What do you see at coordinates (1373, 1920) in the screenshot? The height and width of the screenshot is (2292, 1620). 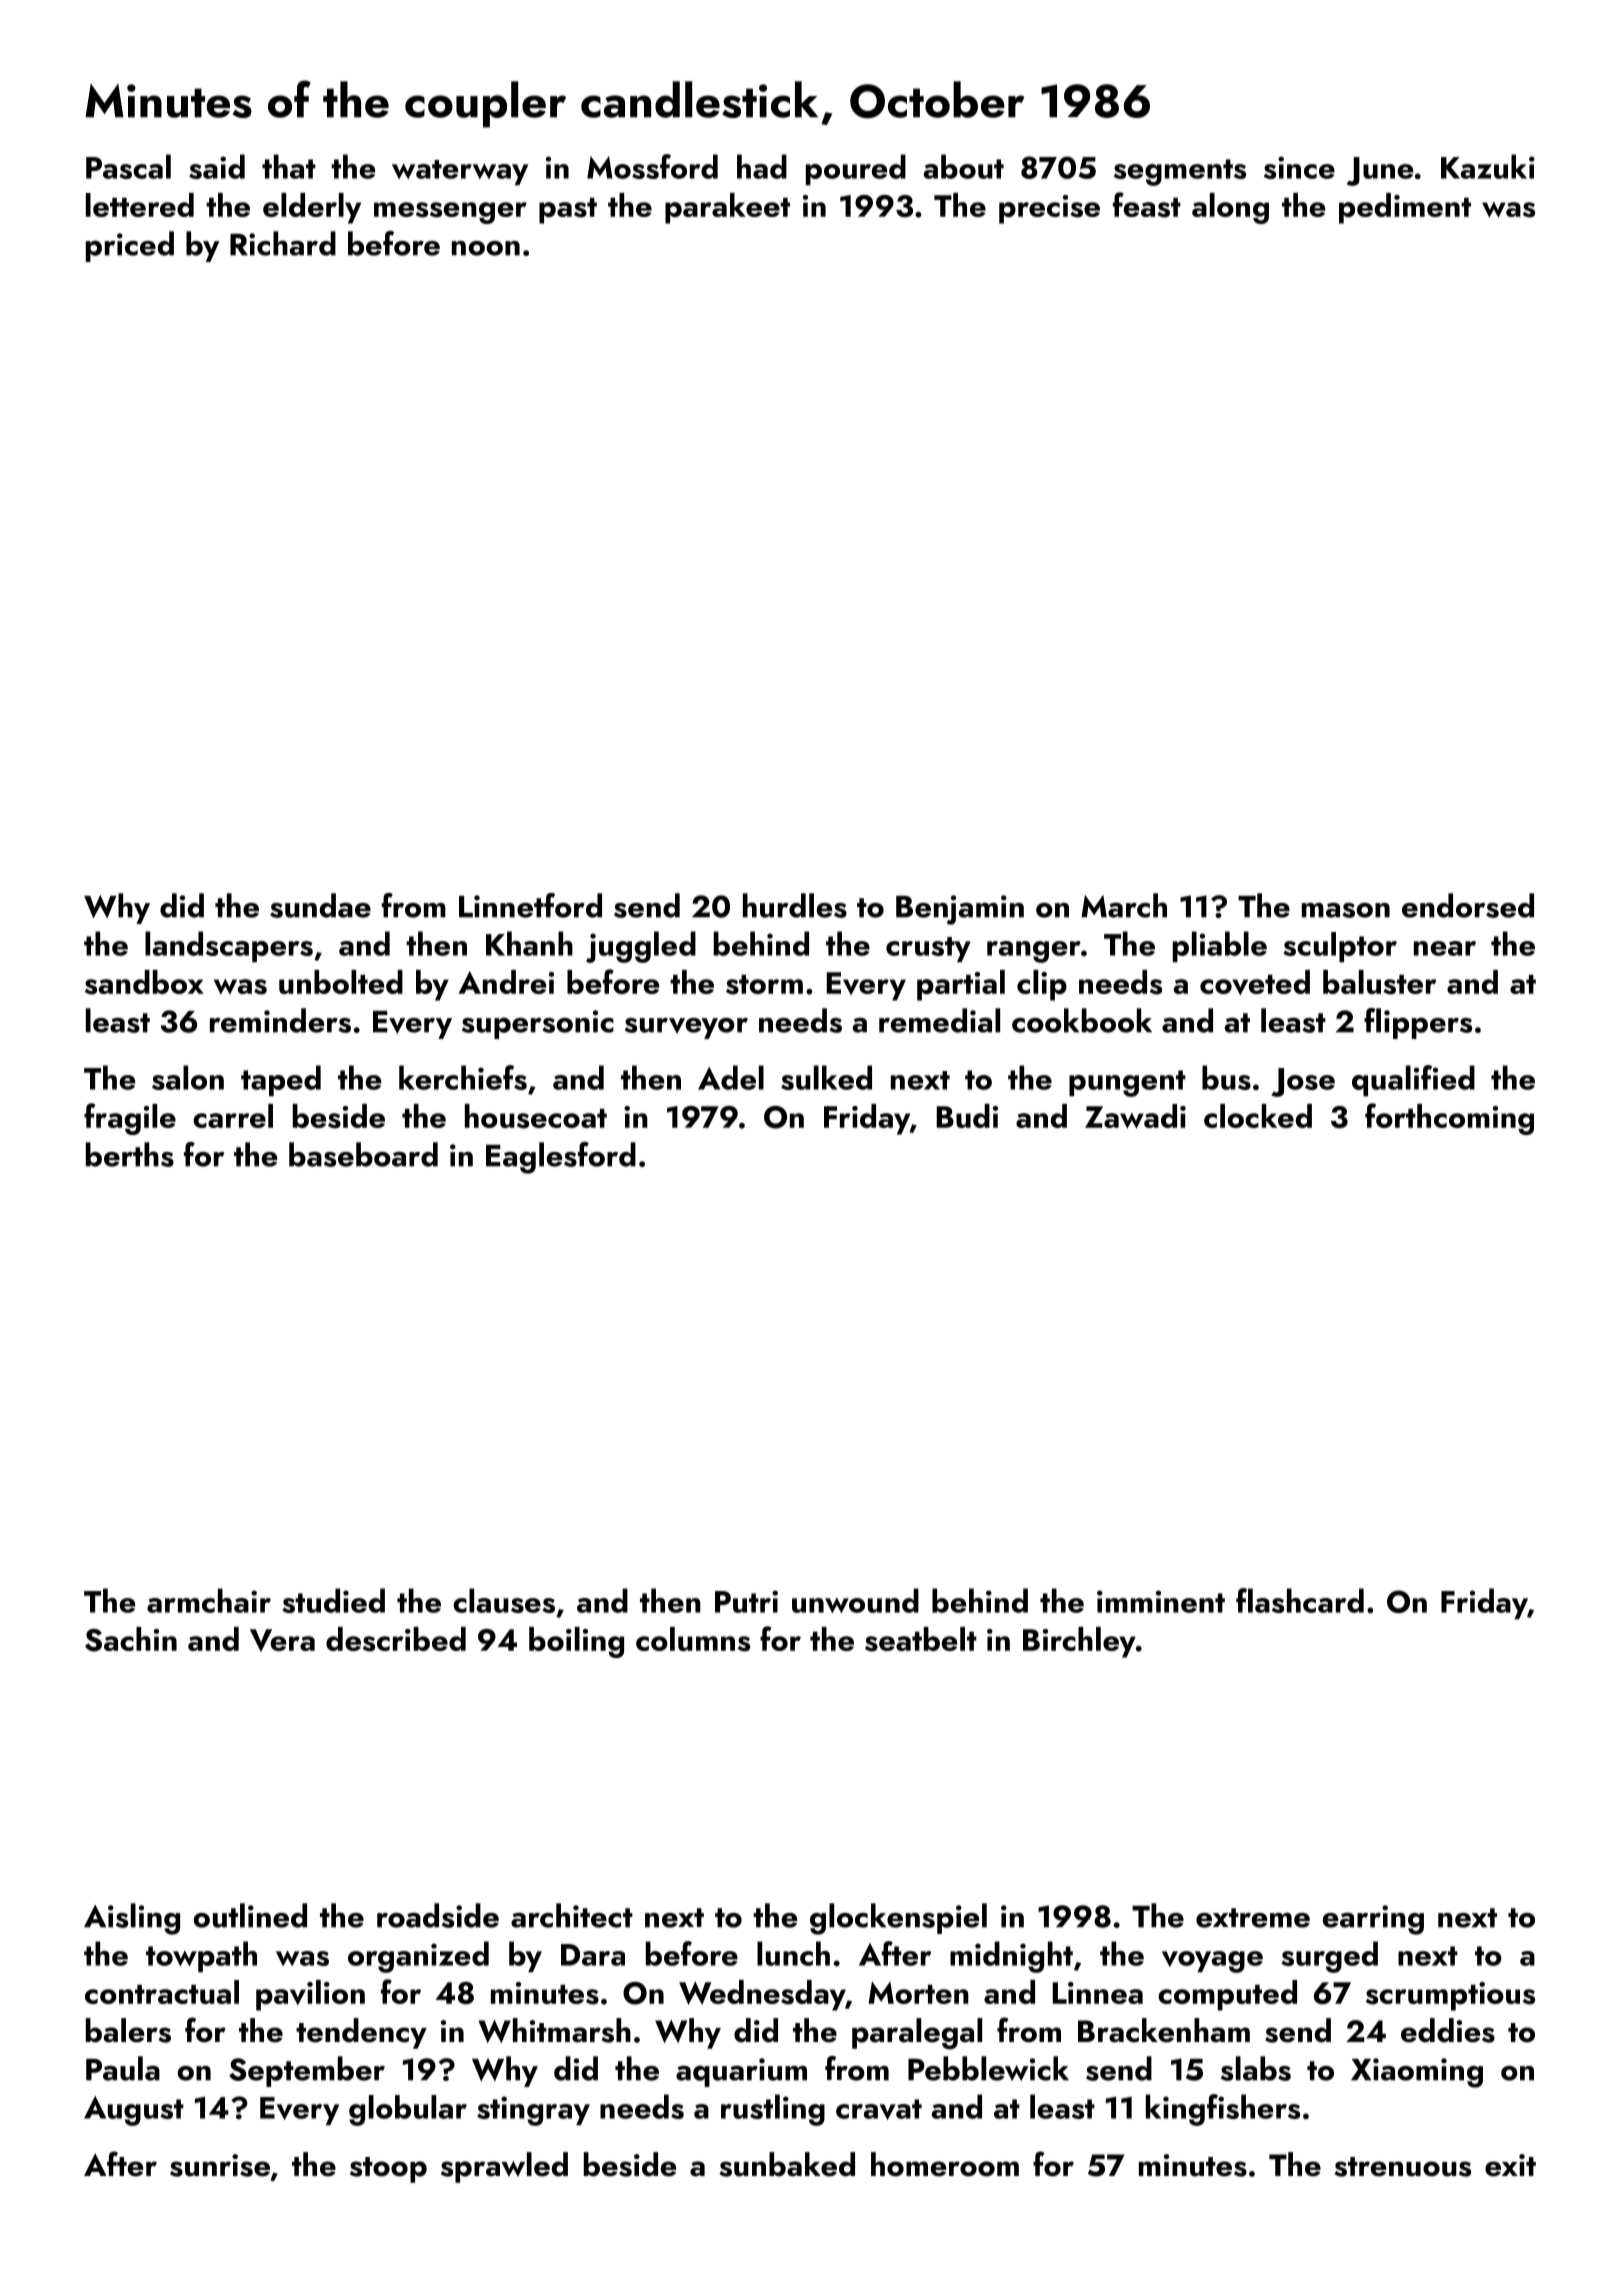 I see `earring` at bounding box center [1373, 1920].
